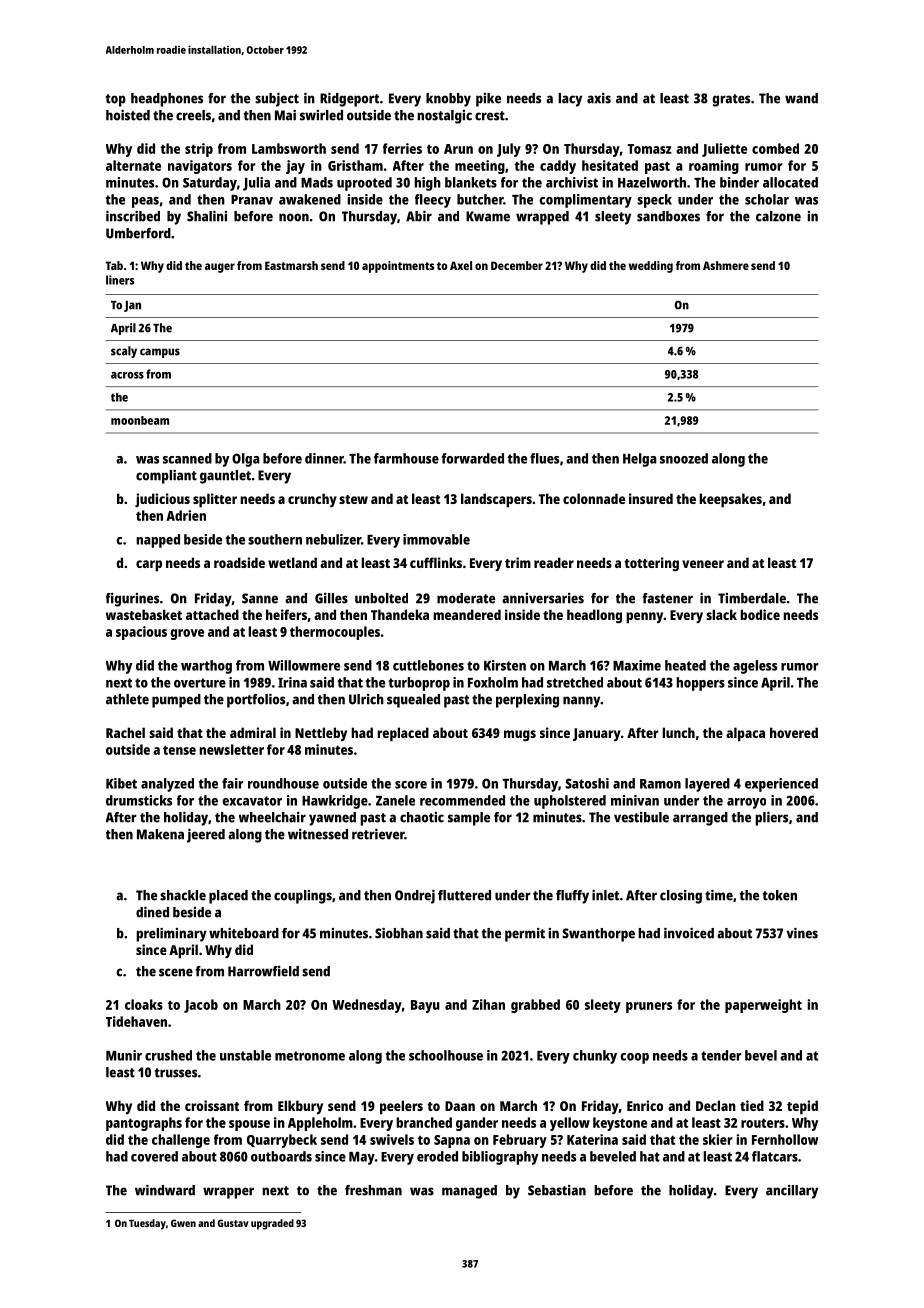 This screenshot has width=924, height=1308. I want to click on Ondrej, so click(415, 896).
